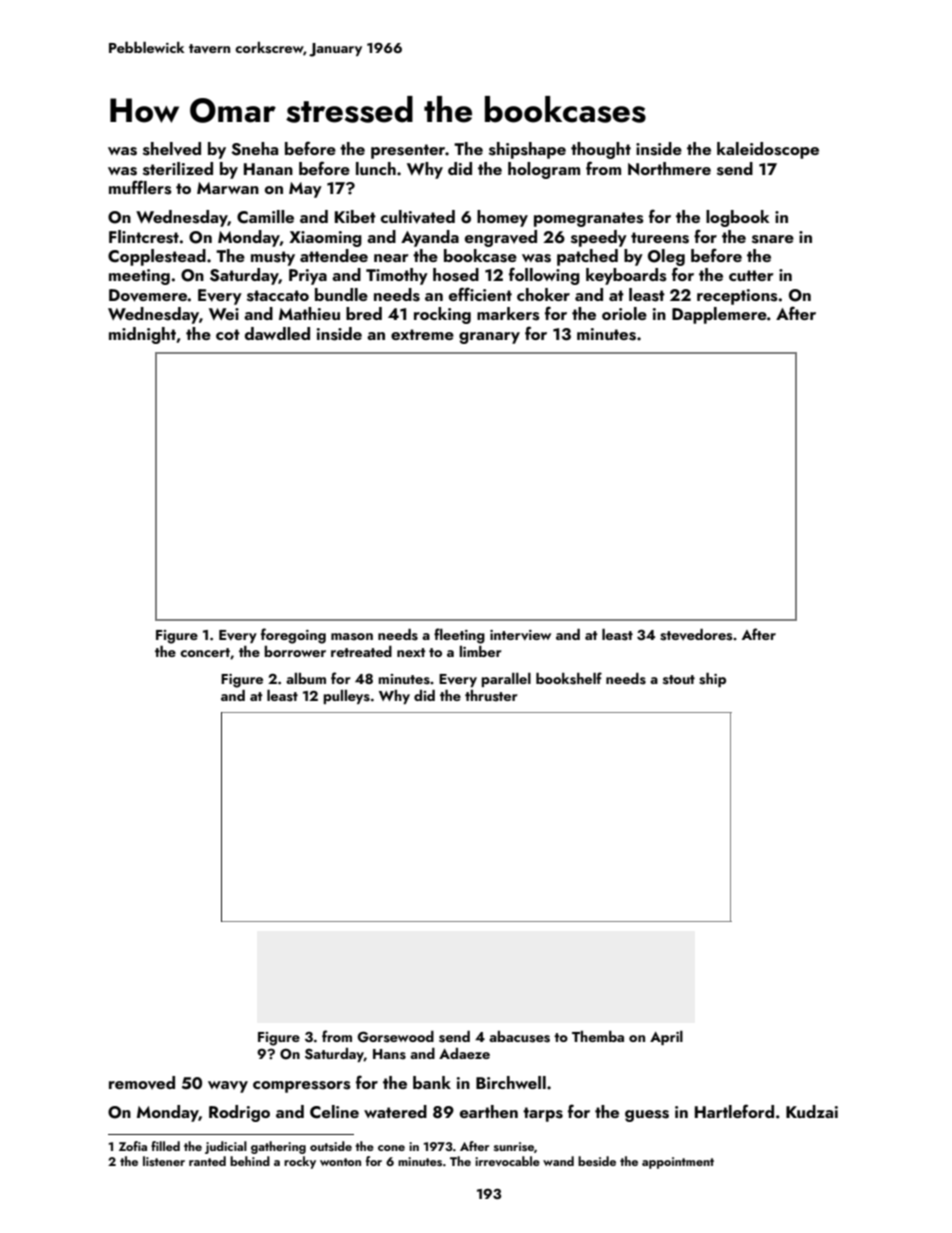  What do you see at coordinates (489, 338) in the document?
I see `granary` at bounding box center [489, 338].
